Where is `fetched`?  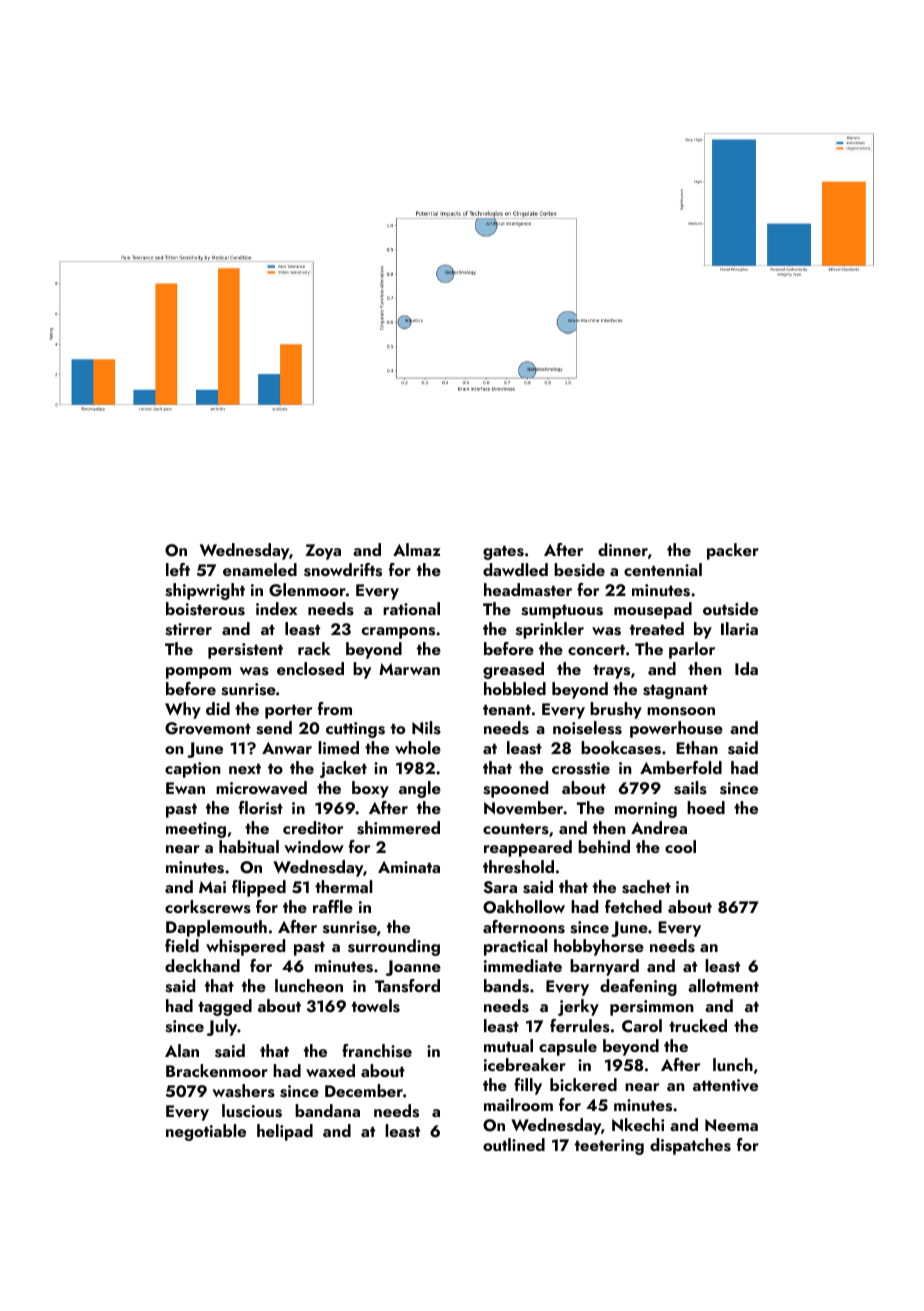 fetched is located at coordinates (633, 906).
